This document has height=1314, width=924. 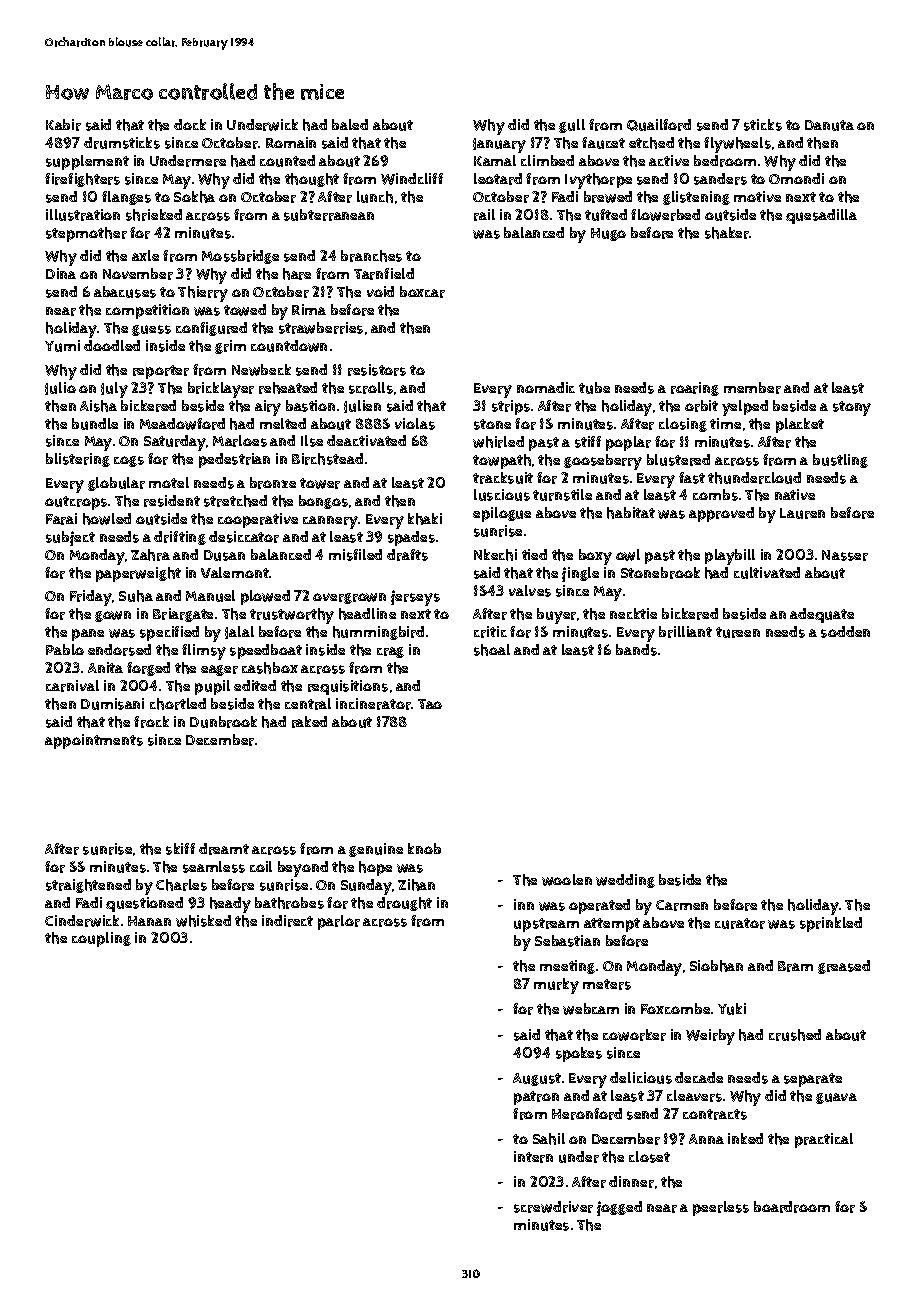 What do you see at coordinates (62, 346) in the document?
I see `Yumi` at bounding box center [62, 346].
